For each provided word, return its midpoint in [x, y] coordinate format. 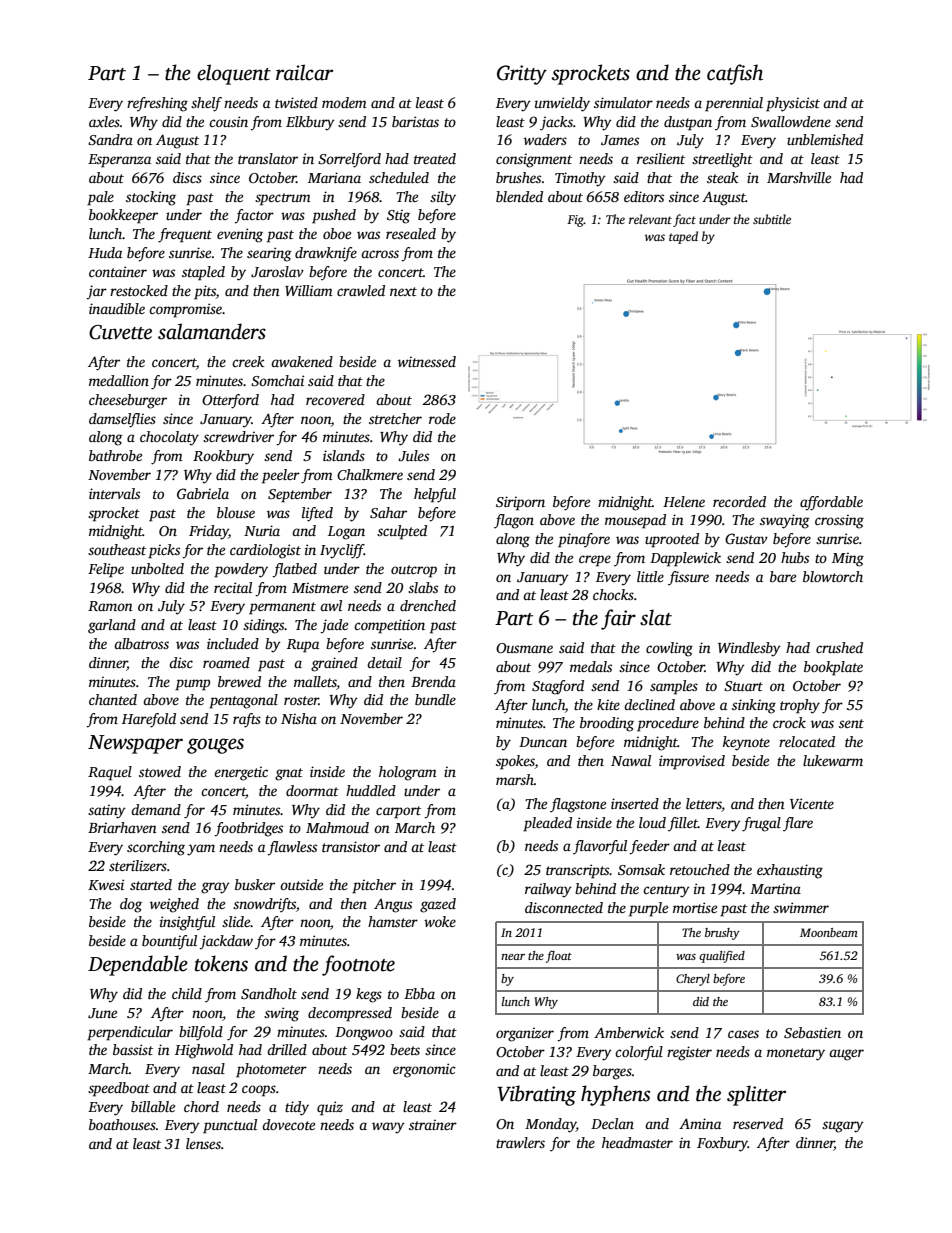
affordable [831, 503]
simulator [623, 102]
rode [442, 418]
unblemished [825, 139]
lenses [203, 1143]
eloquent [234, 74]
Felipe [106, 570]
